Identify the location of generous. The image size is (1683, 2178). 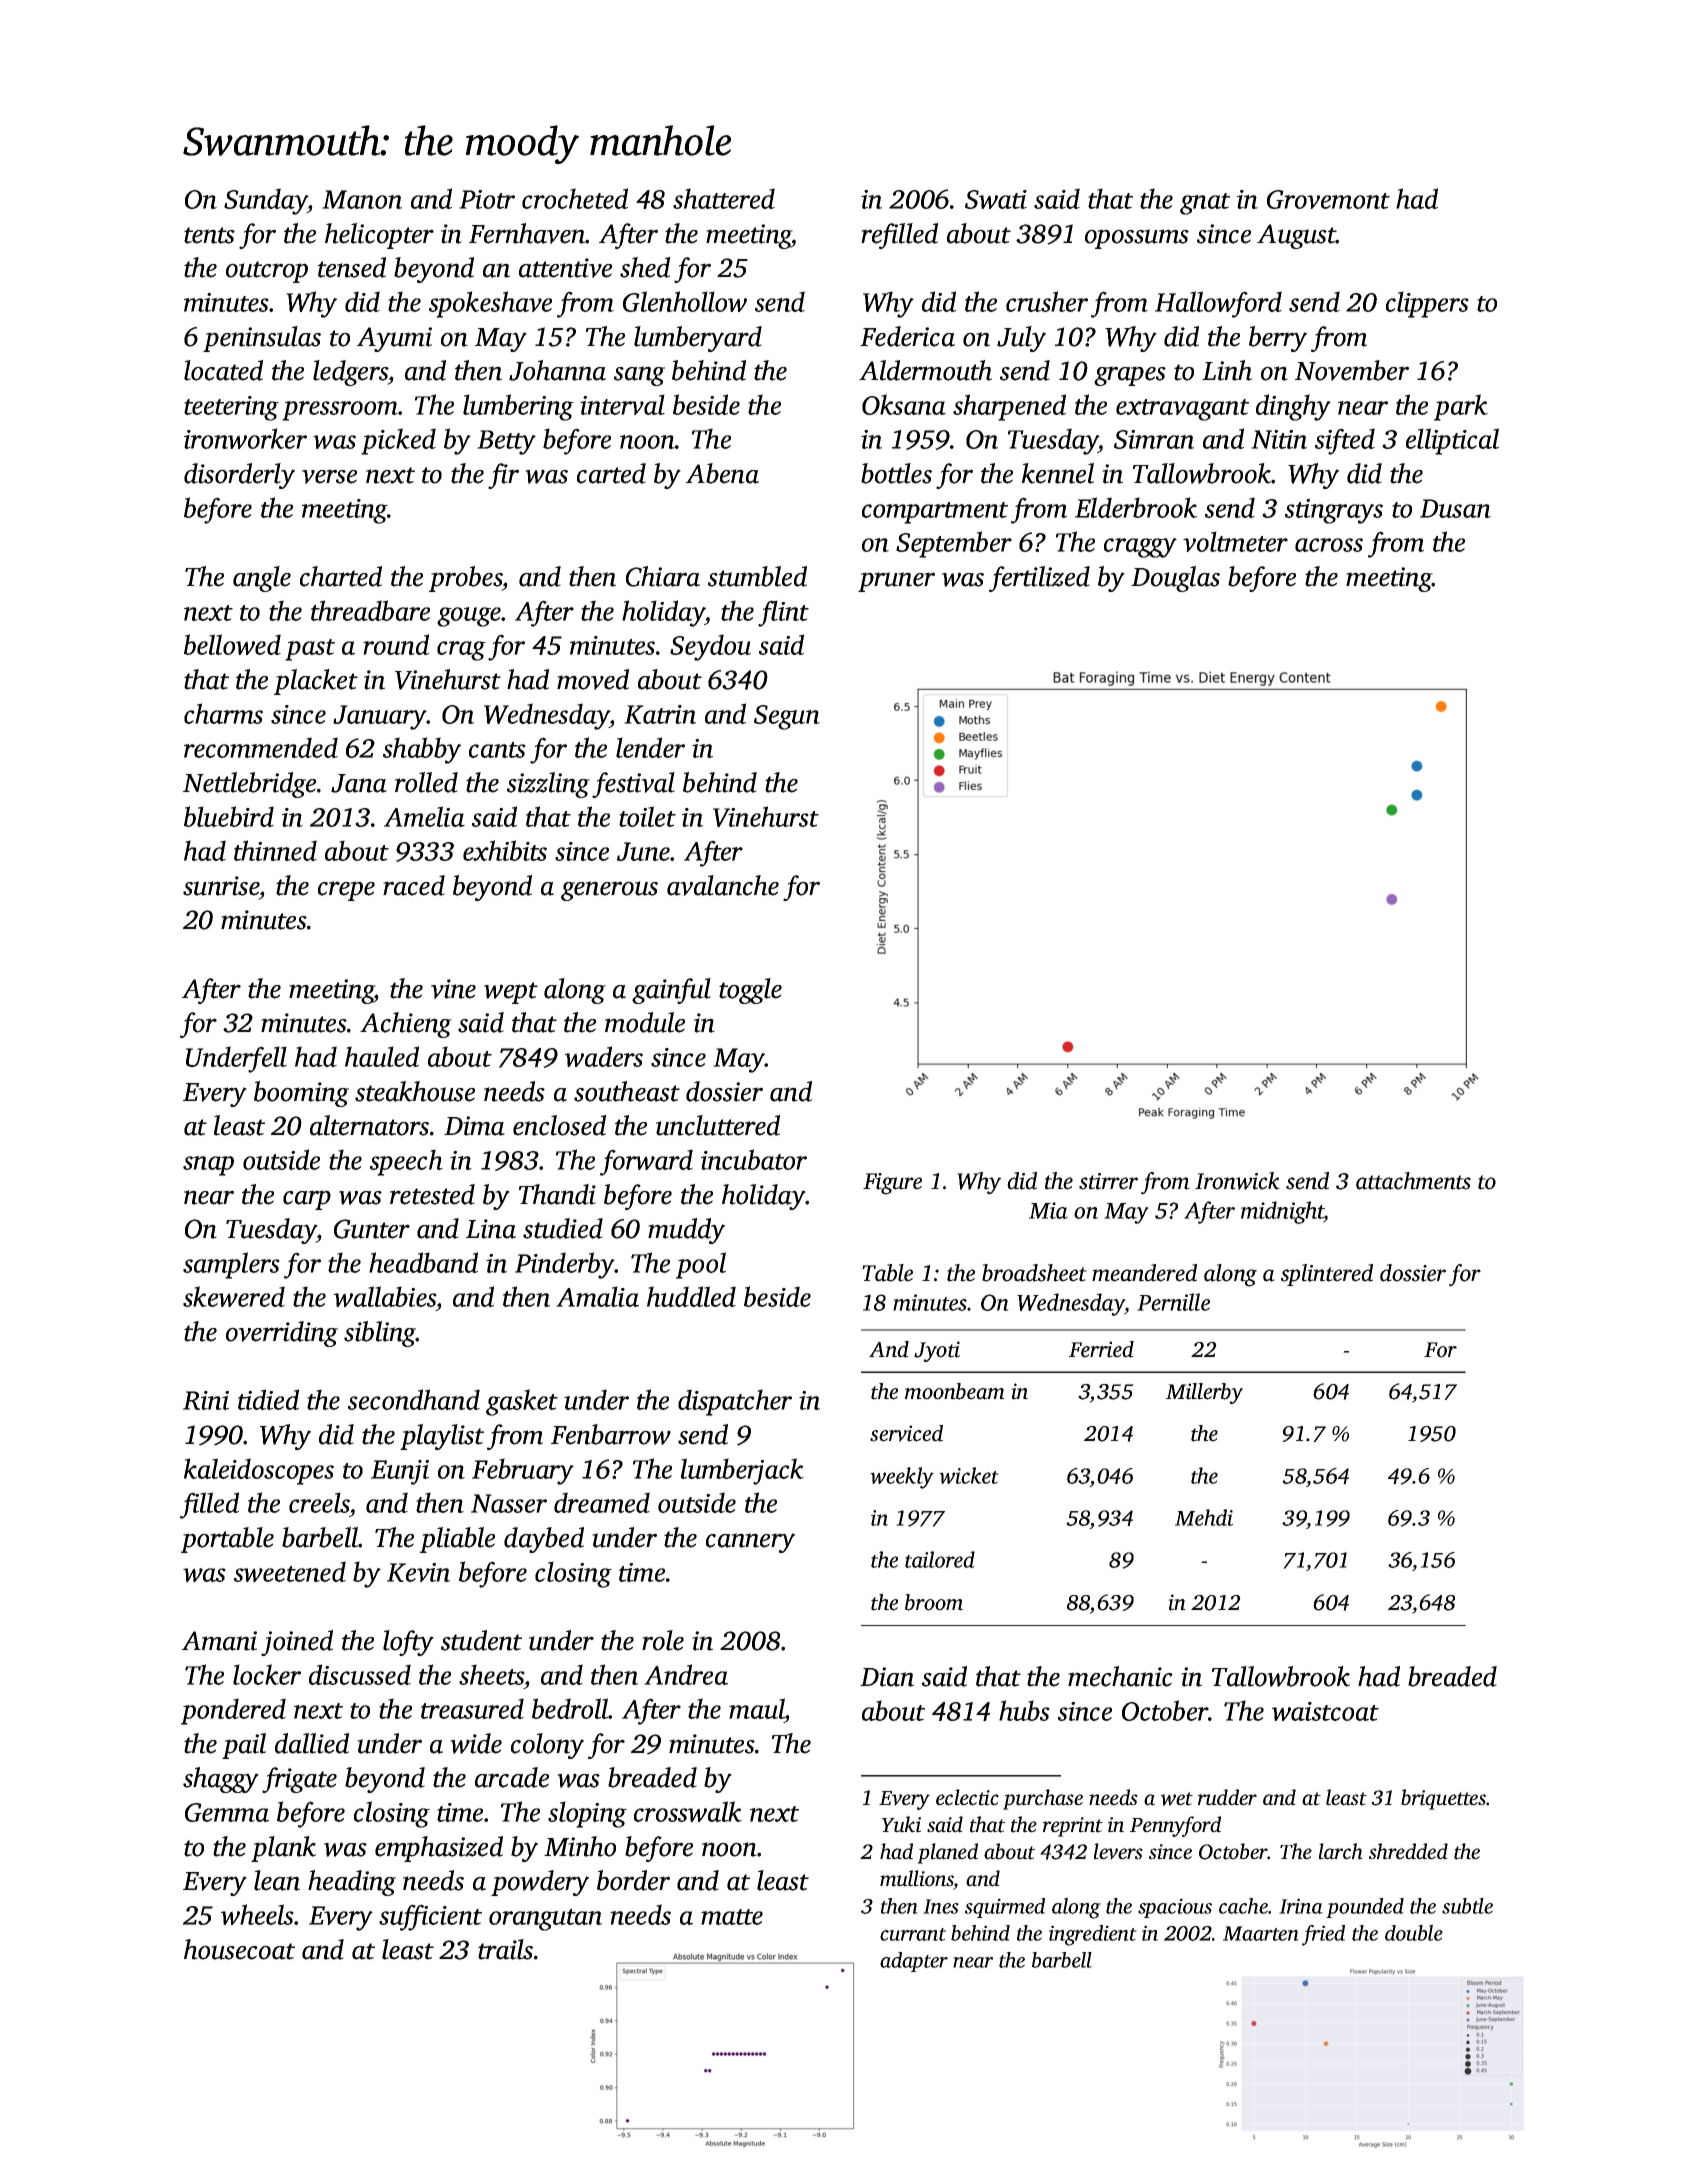
(609, 891).
